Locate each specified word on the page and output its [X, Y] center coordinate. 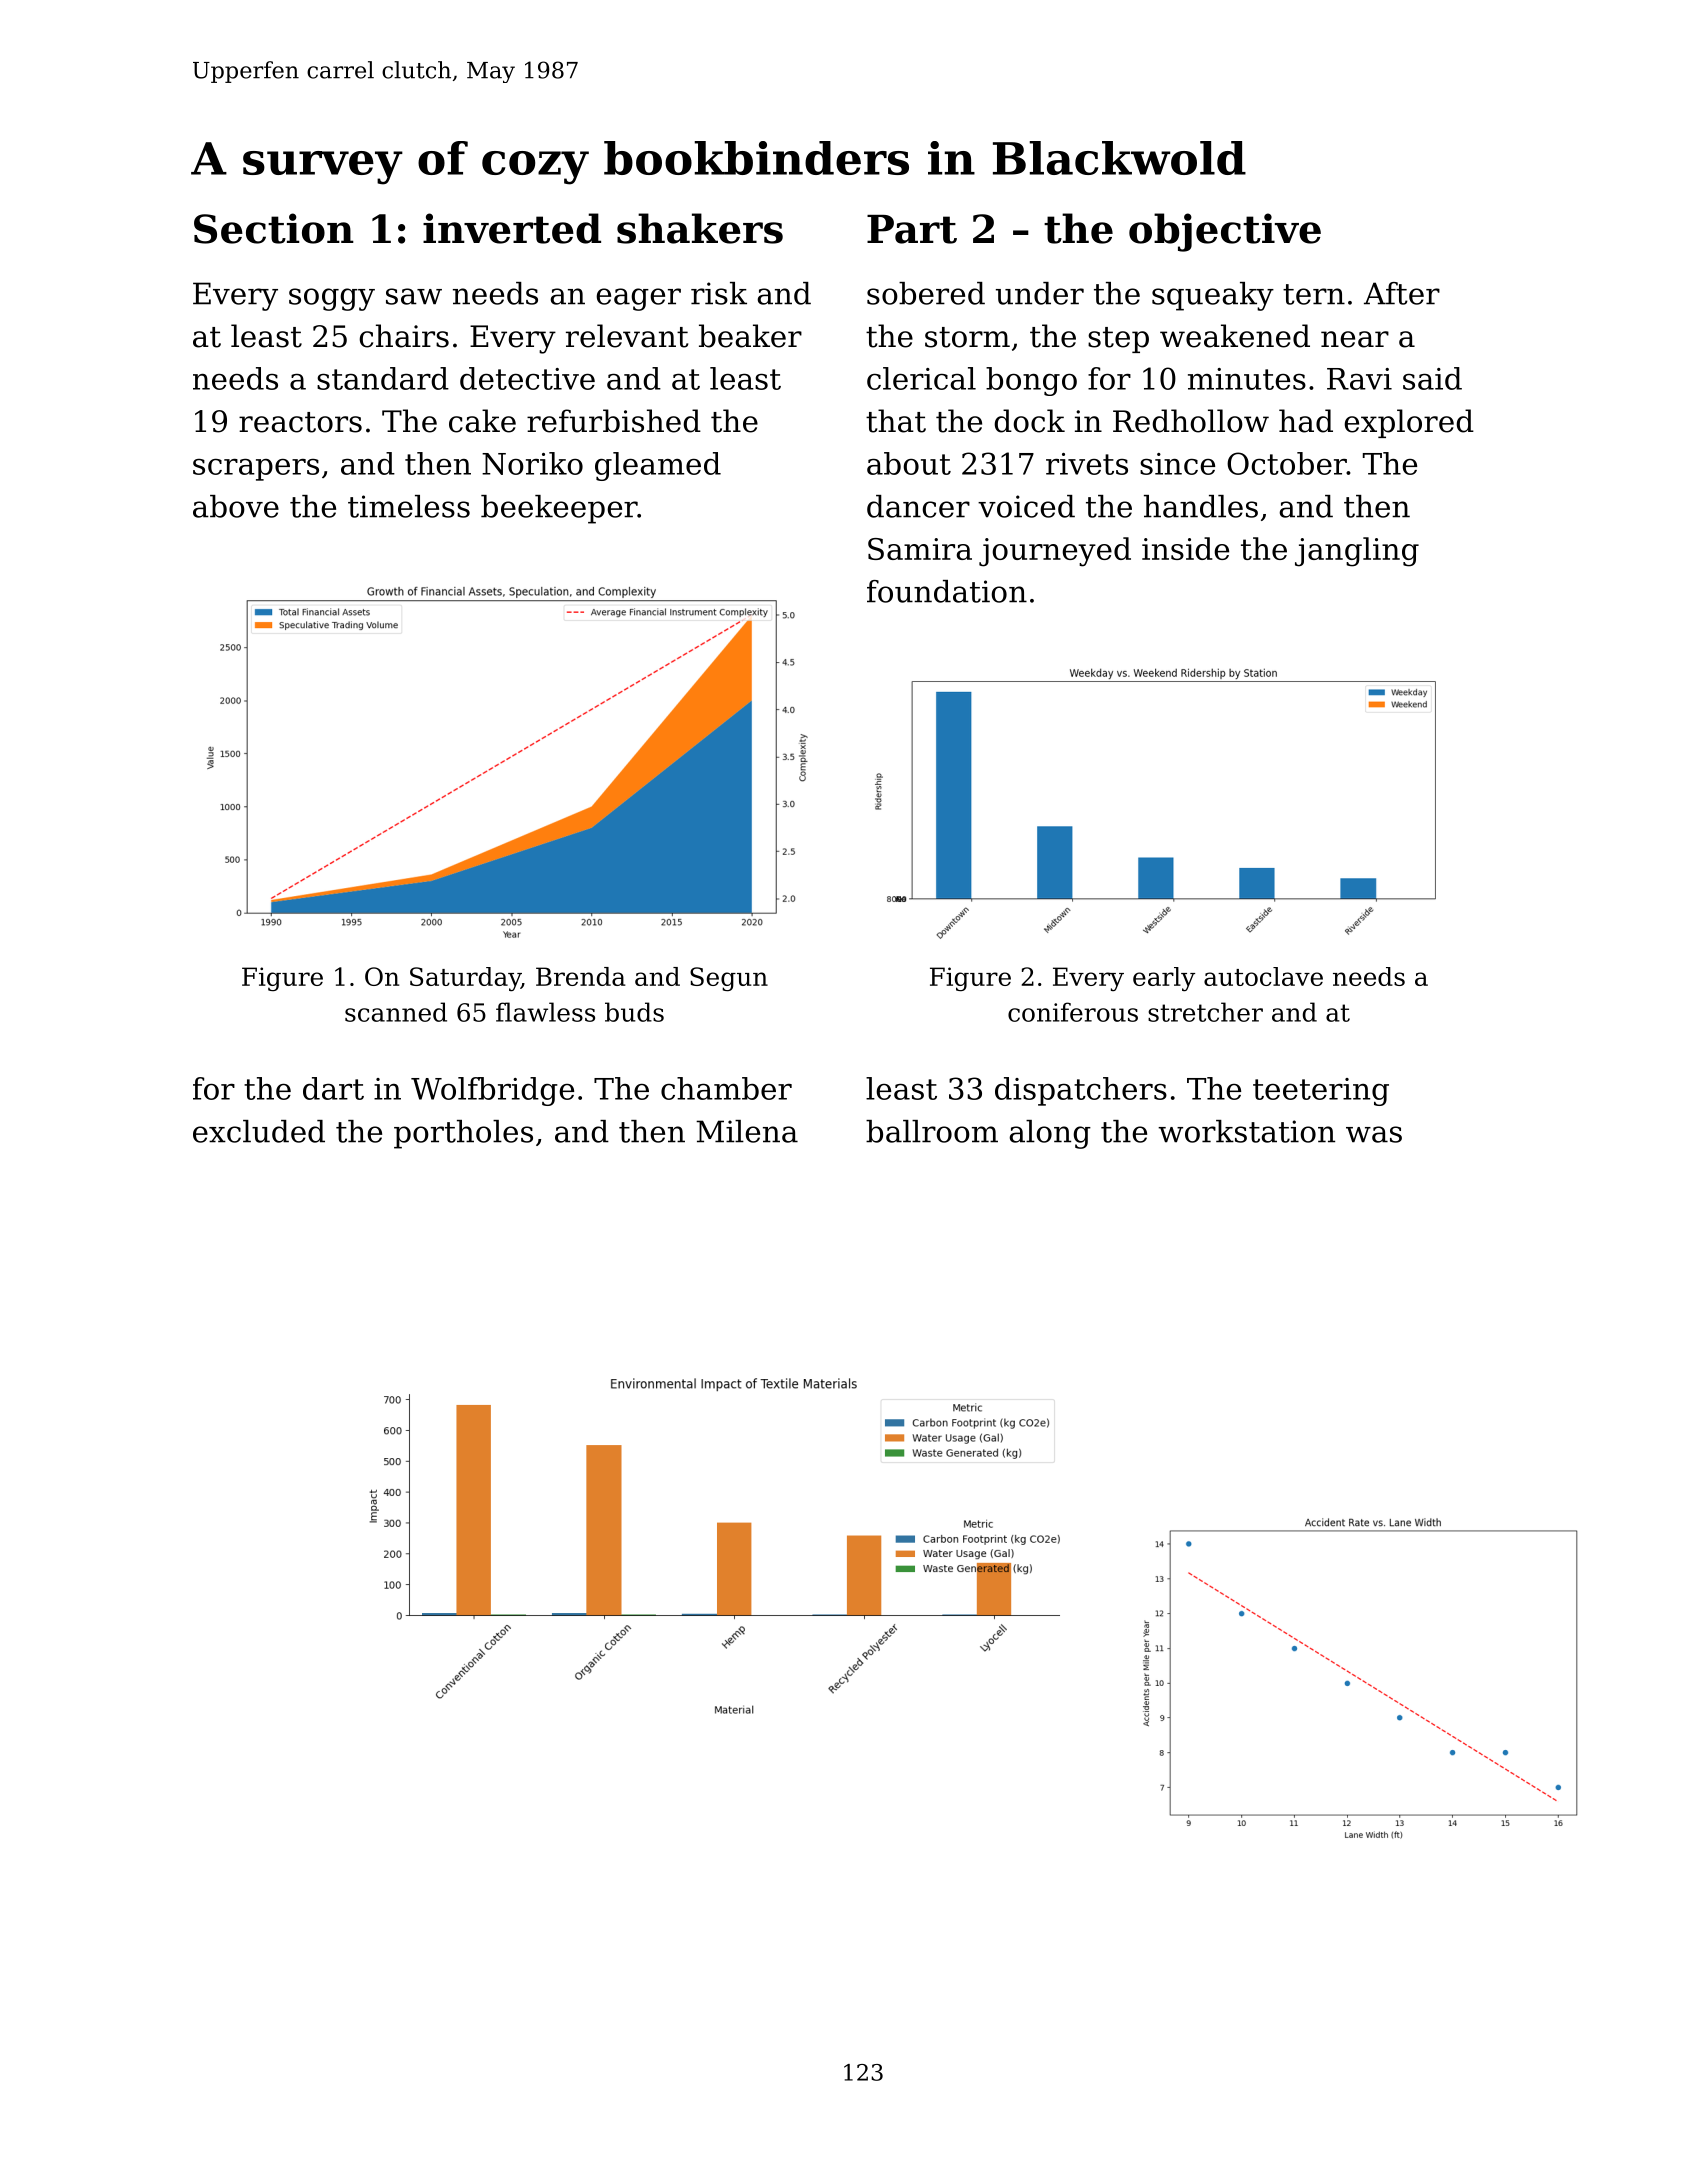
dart [333, 1088]
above [236, 506]
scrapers [256, 470]
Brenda [581, 976]
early [1164, 979]
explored [1409, 423]
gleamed [658, 466]
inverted [512, 228]
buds [634, 1012]
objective [1225, 232]
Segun [729, 979]
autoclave [1263, 976]
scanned [396, 1012]
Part [912, 229]
